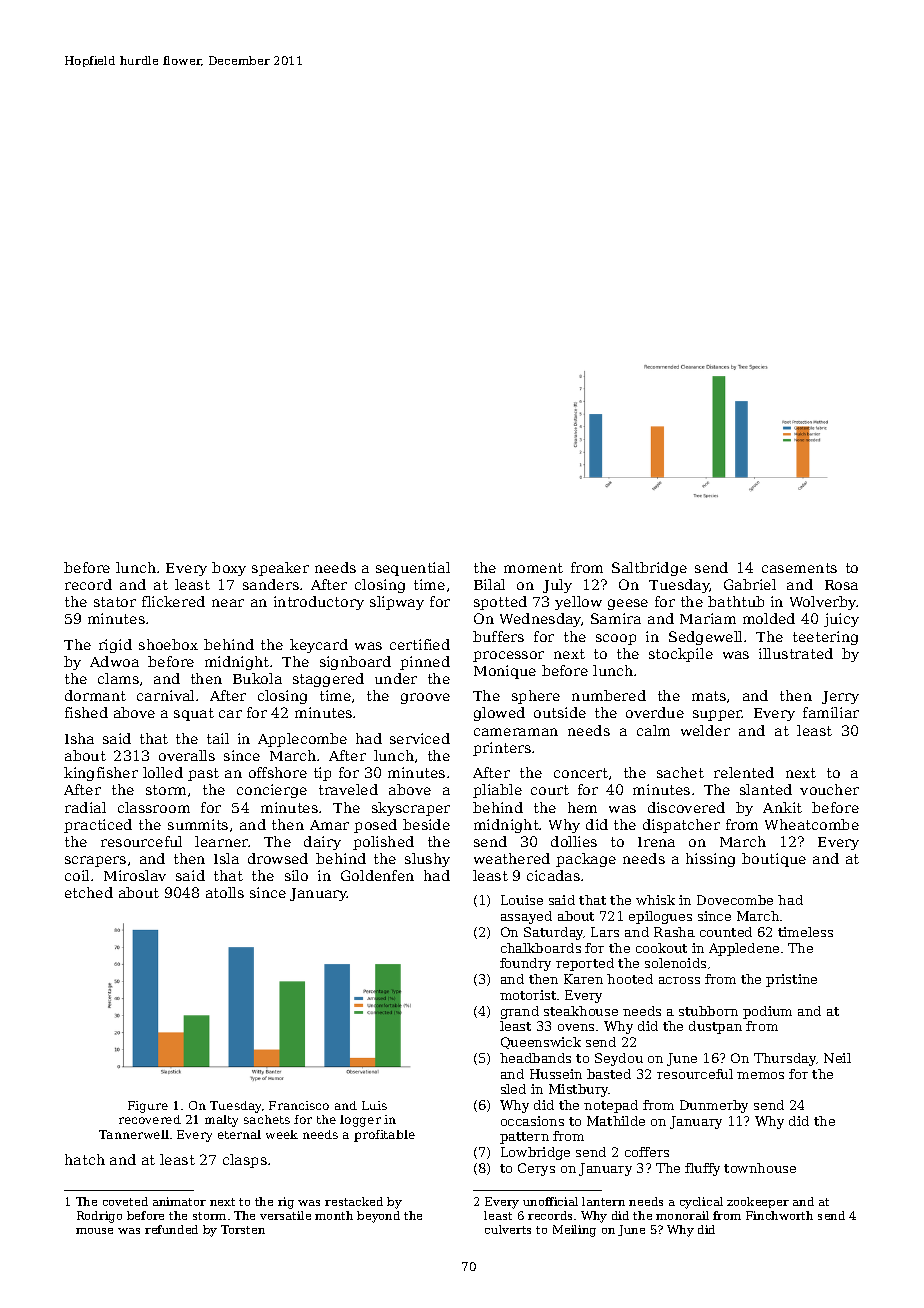 This page has width=924, height=1308. I want to click on under, so click(396, 678).
